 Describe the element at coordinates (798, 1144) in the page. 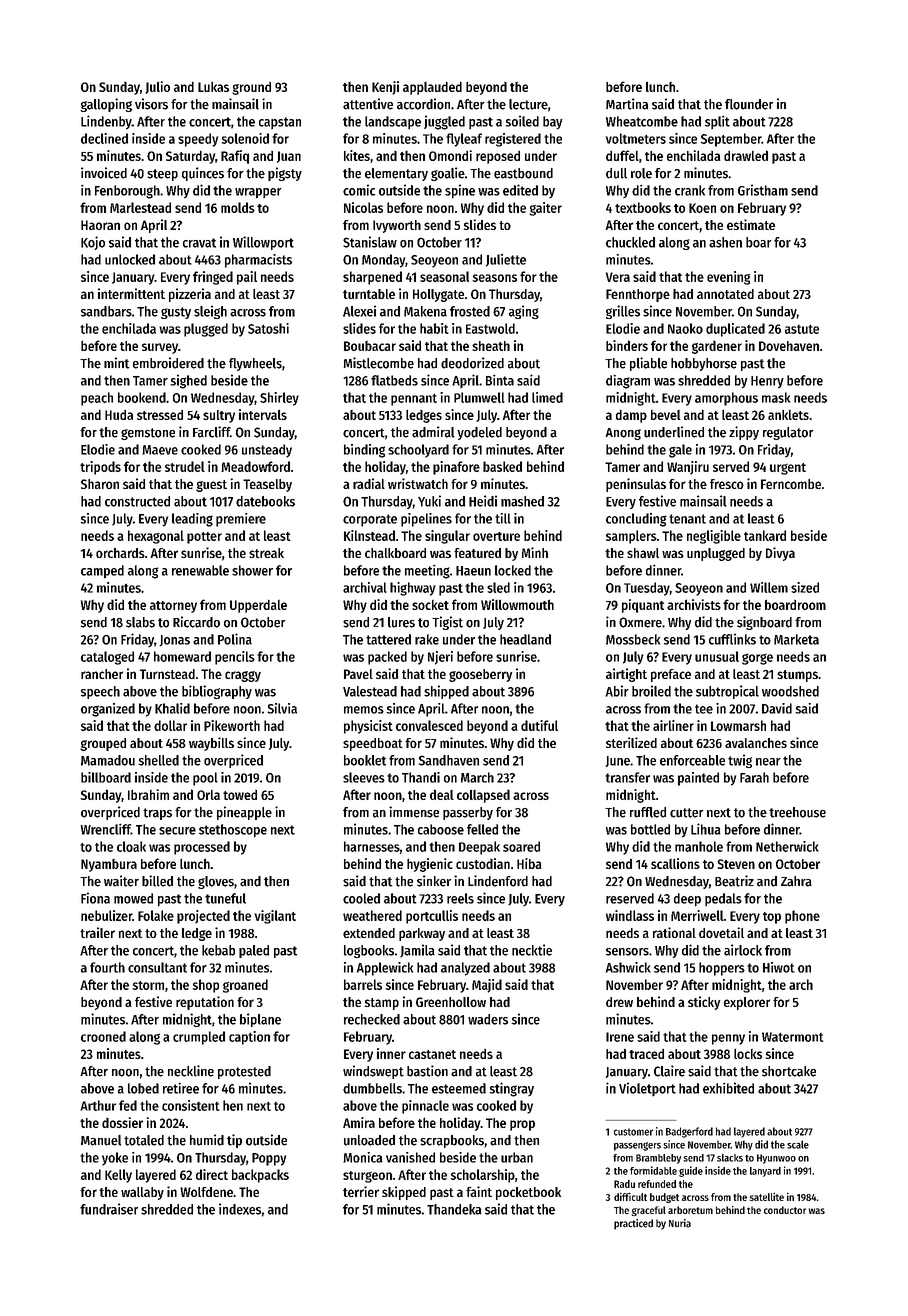

I see `scale` at that location.
